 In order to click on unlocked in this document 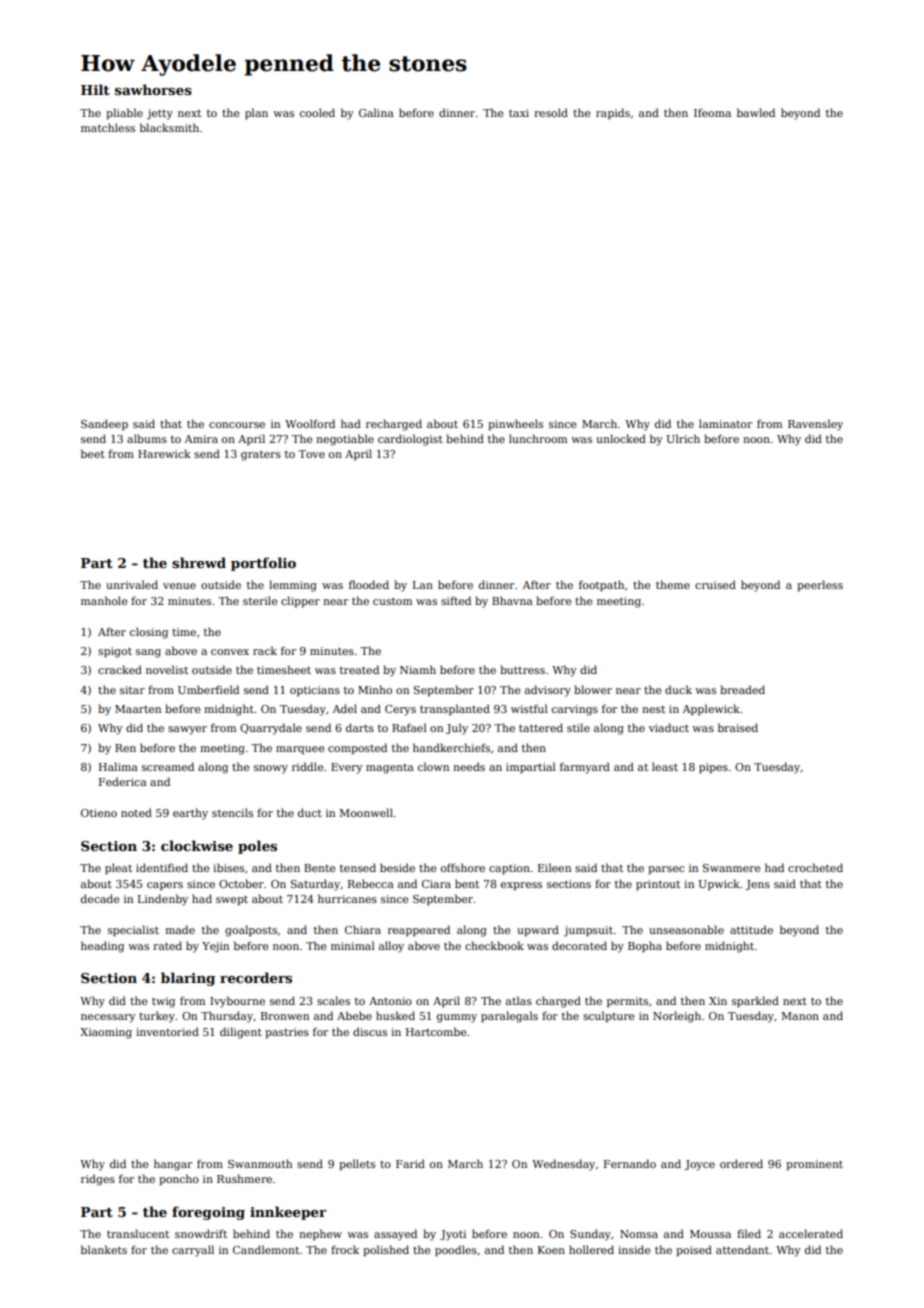, I will do `click(621, 438)`.
